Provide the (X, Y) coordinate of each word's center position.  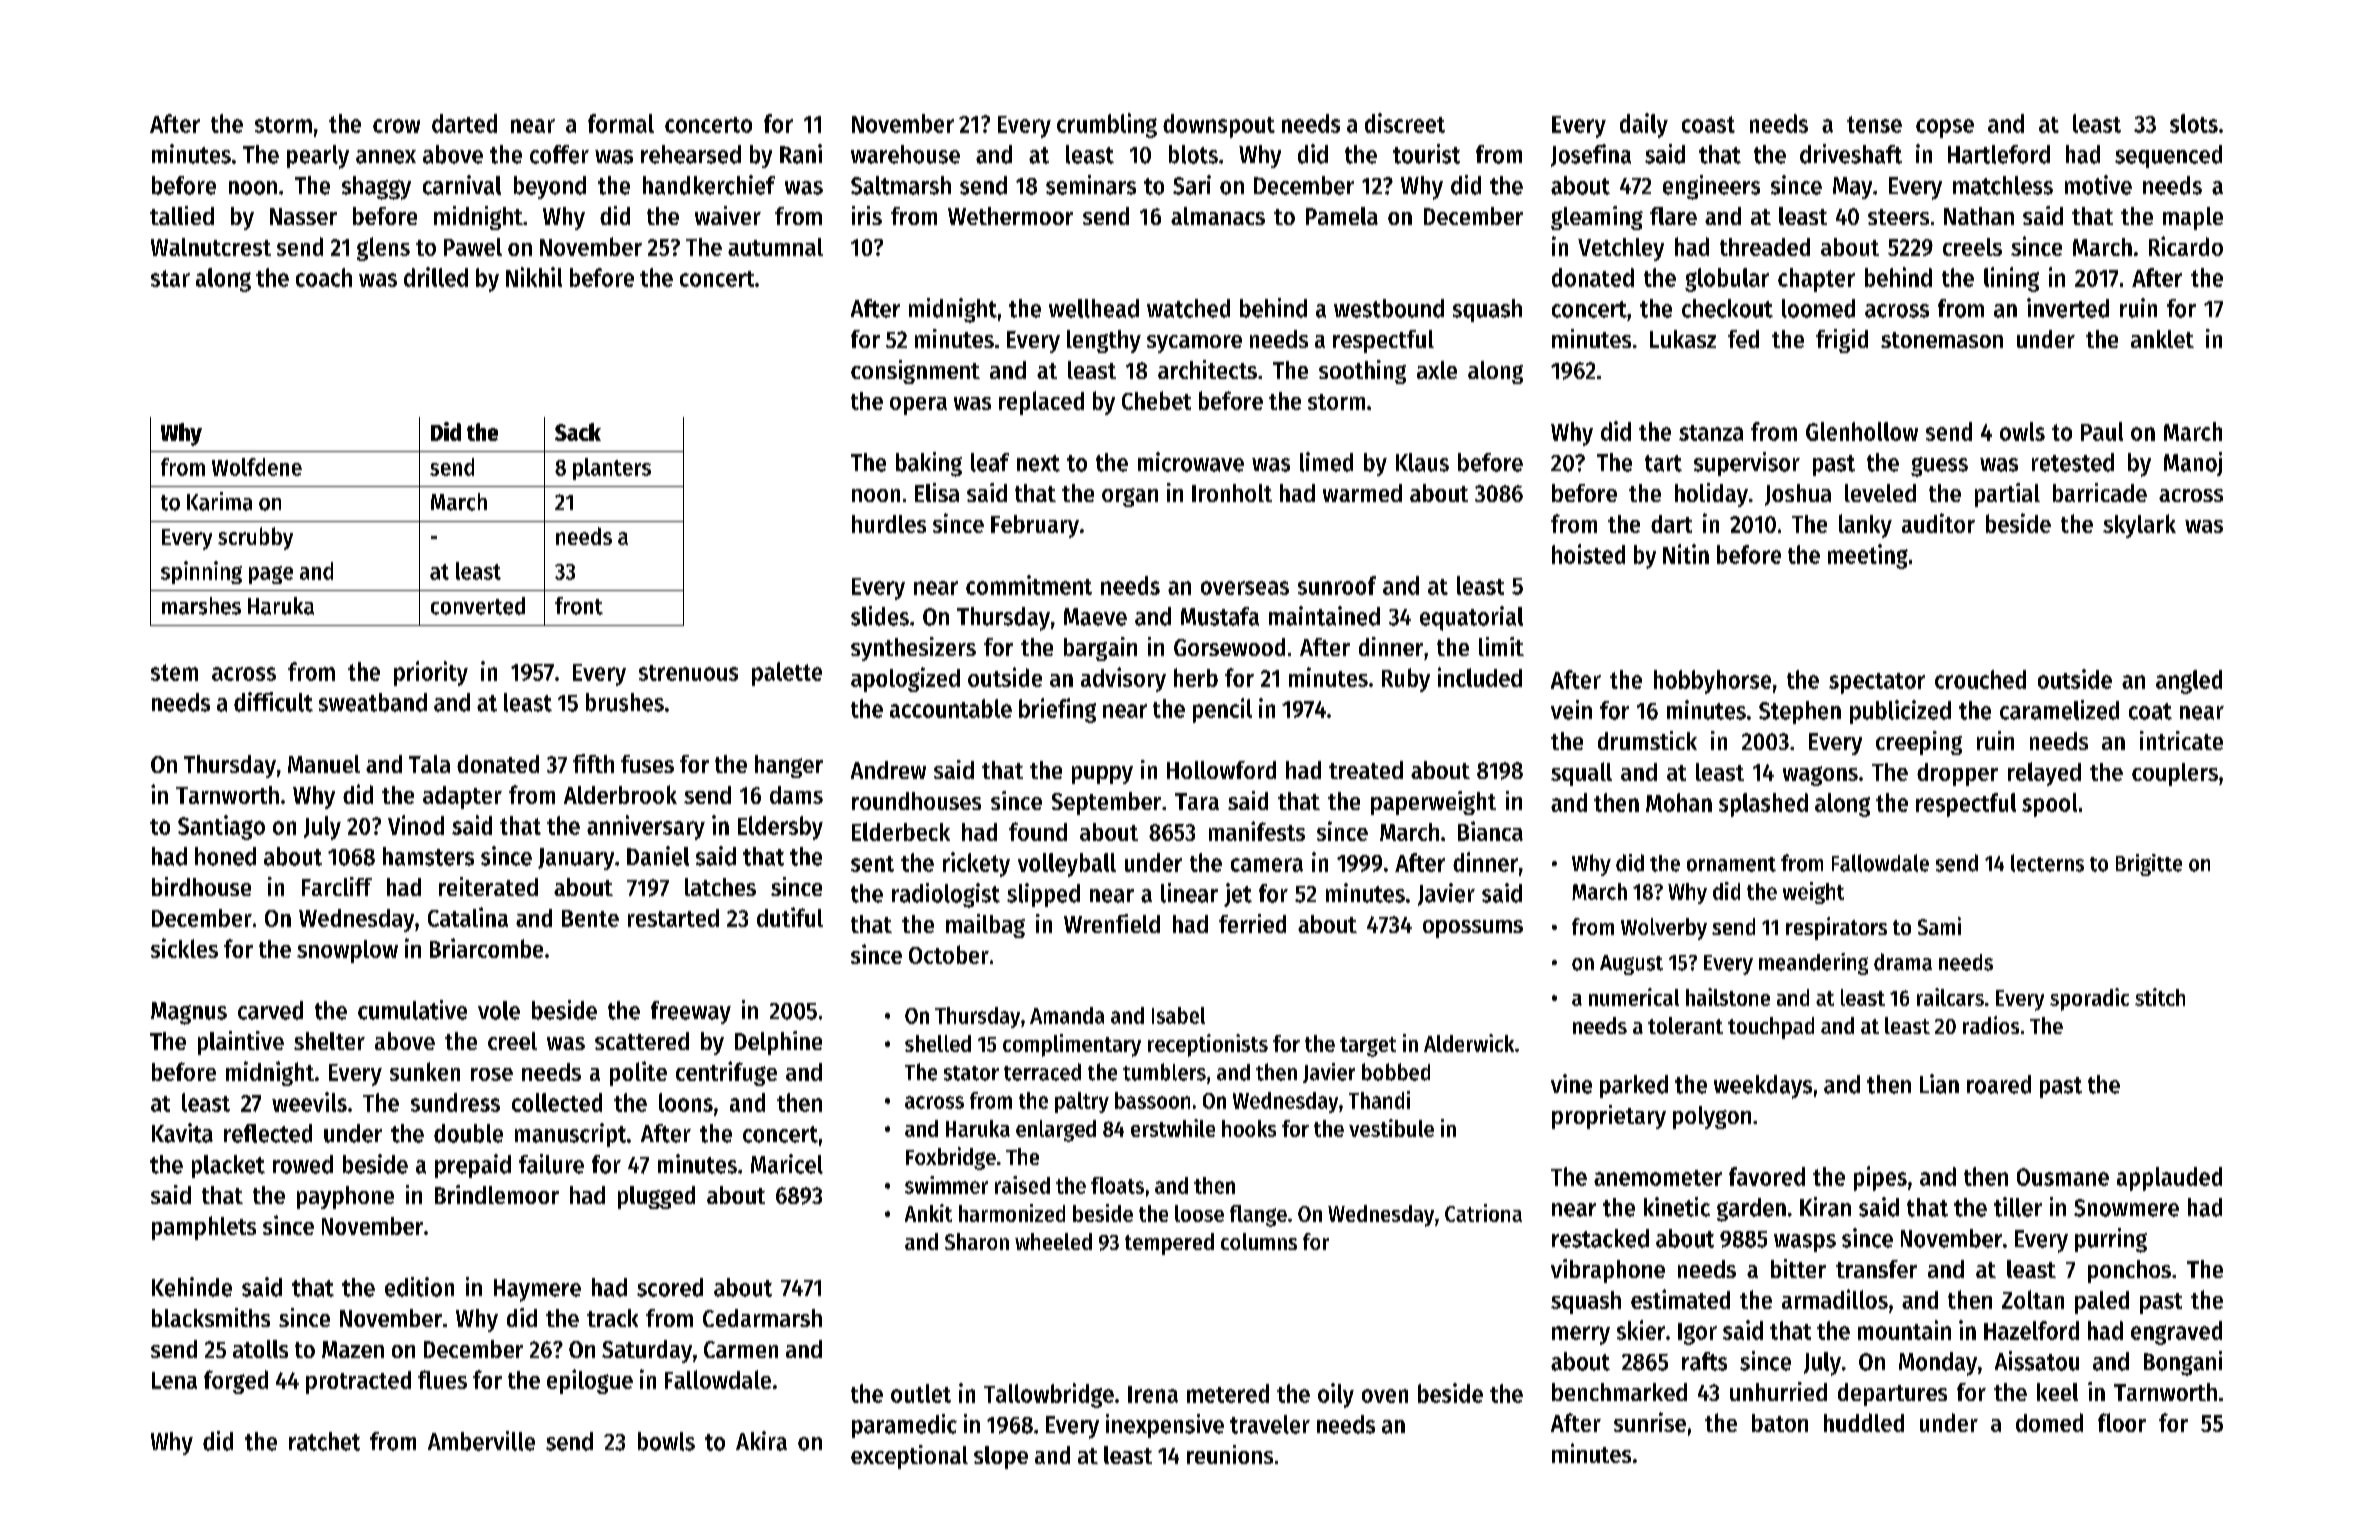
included (1480, 677)
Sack (578, 432)
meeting (1868, 556)
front (579, 606)
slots (2194, 123)
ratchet (324, 1441)
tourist (1426, 154)
